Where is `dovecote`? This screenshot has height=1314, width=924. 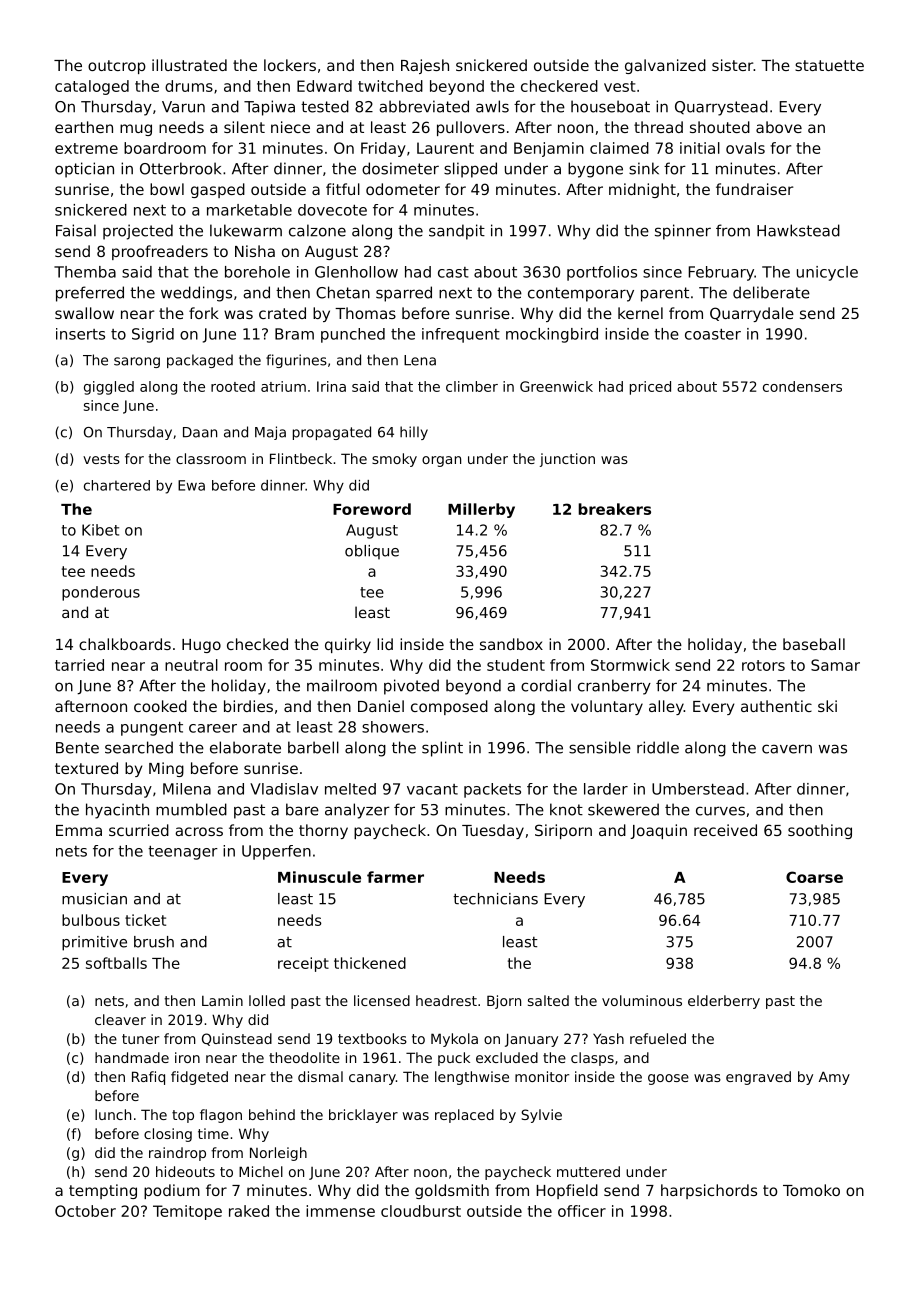
dovecote is located at coordinates (332, 210).
